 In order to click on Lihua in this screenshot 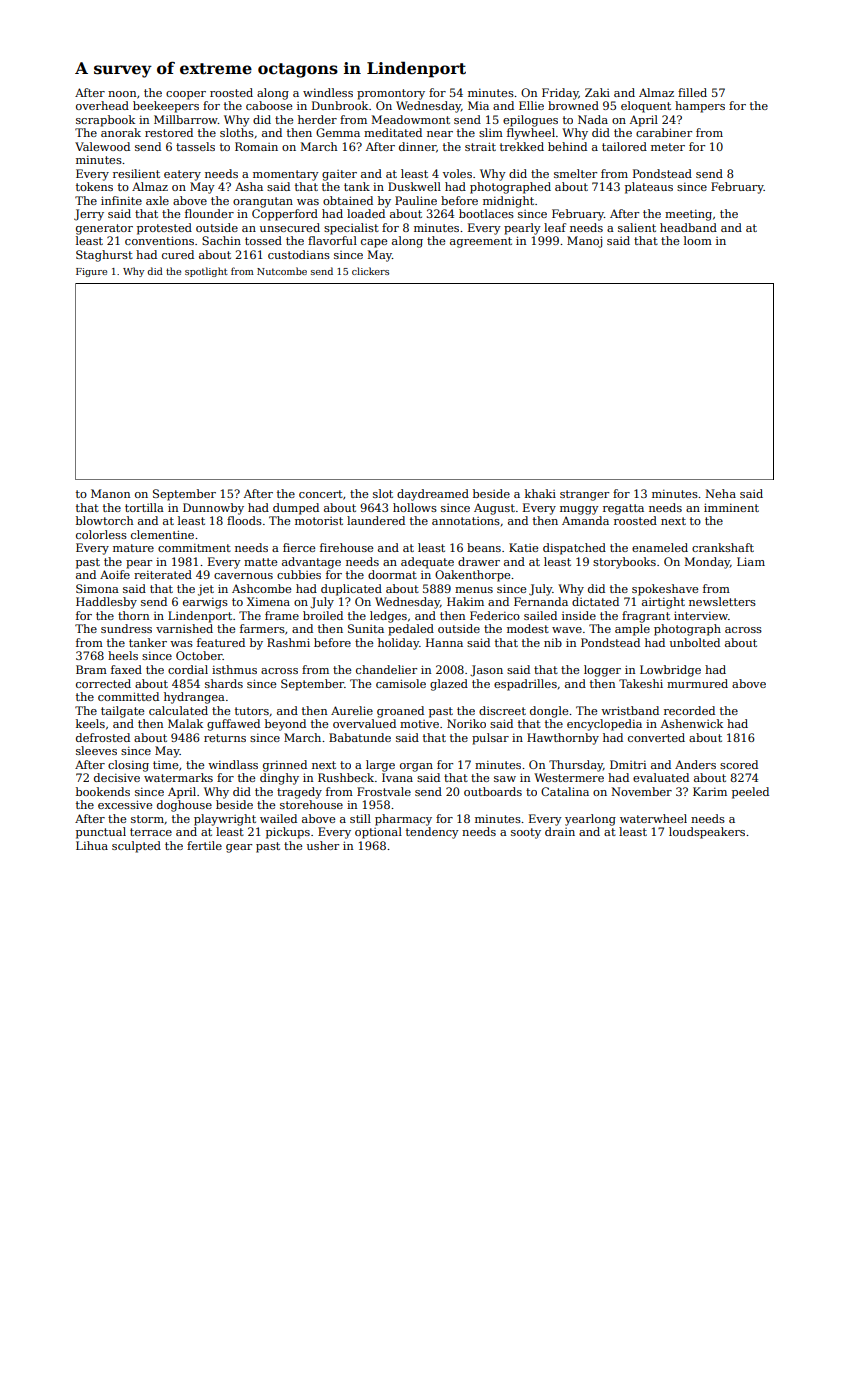, I will do `click(92, 845)`.
